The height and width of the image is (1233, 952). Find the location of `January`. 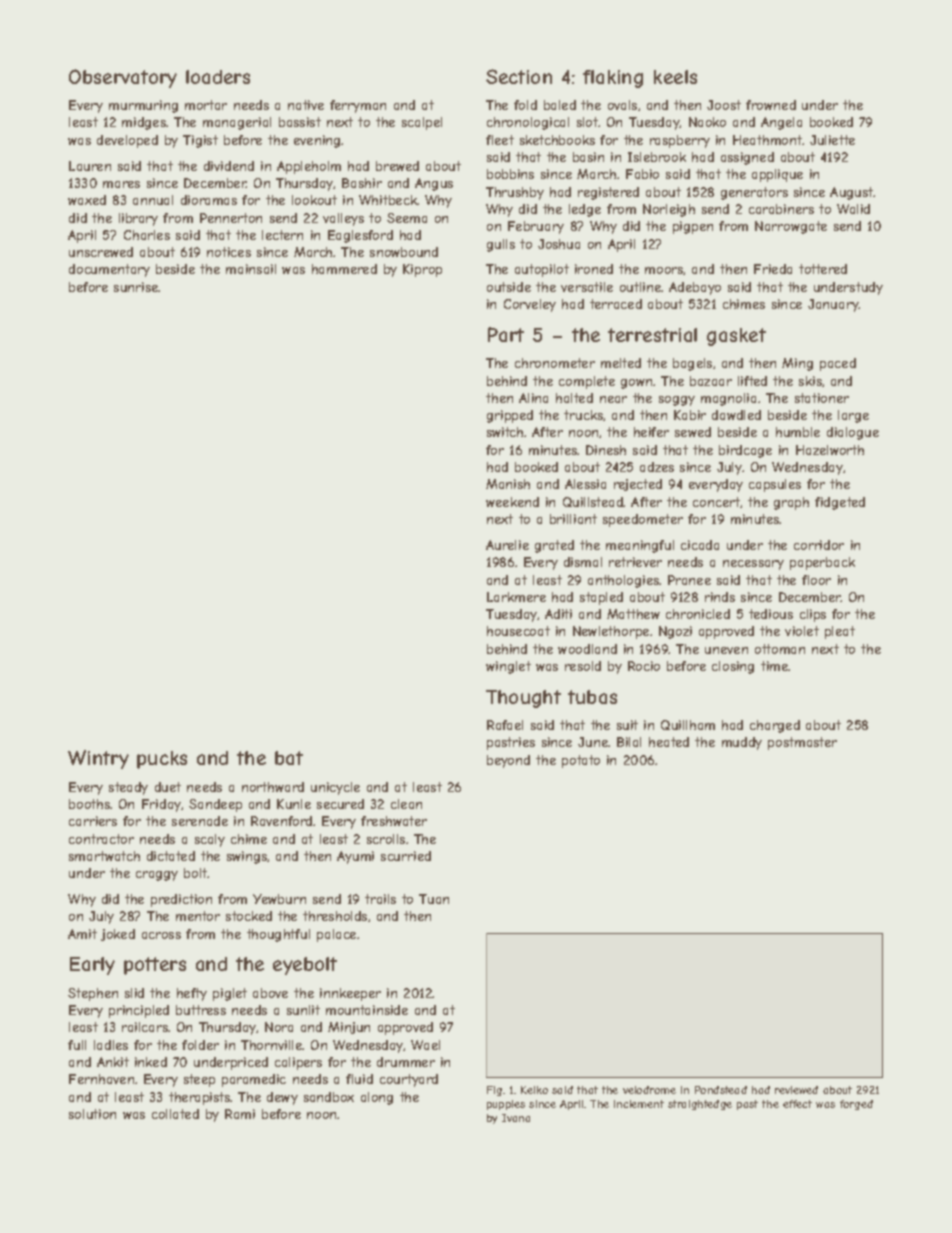

January is located at coordinates (833, 305).
